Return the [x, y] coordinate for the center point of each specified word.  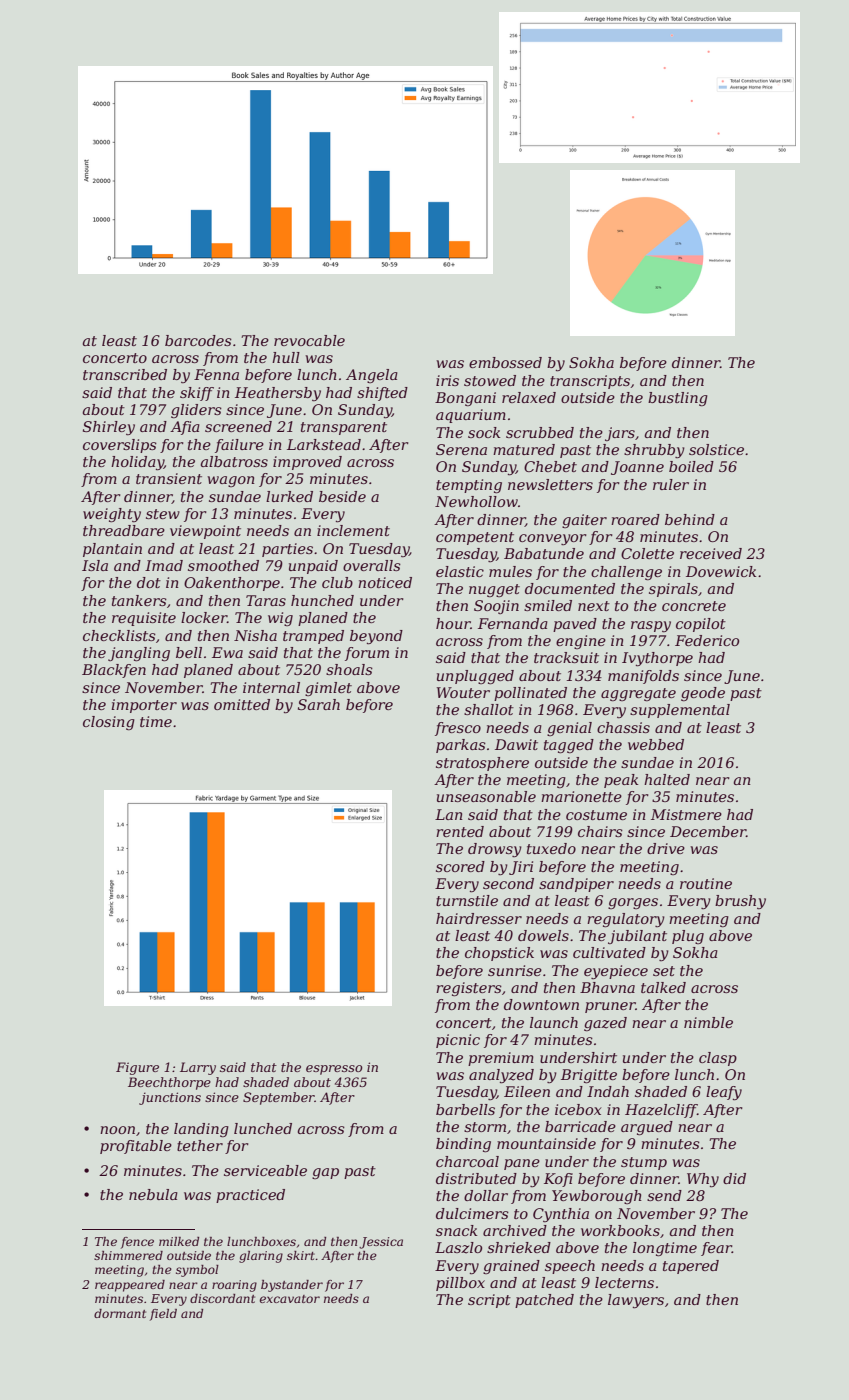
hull [286, 357]
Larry [198, 1068]
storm [485, 1127]
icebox [578, 1109]
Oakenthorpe [232, 584]
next [594, 606]
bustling [678, 399]
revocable [309, 340]
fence [137, 1243]
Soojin [496, 607]
